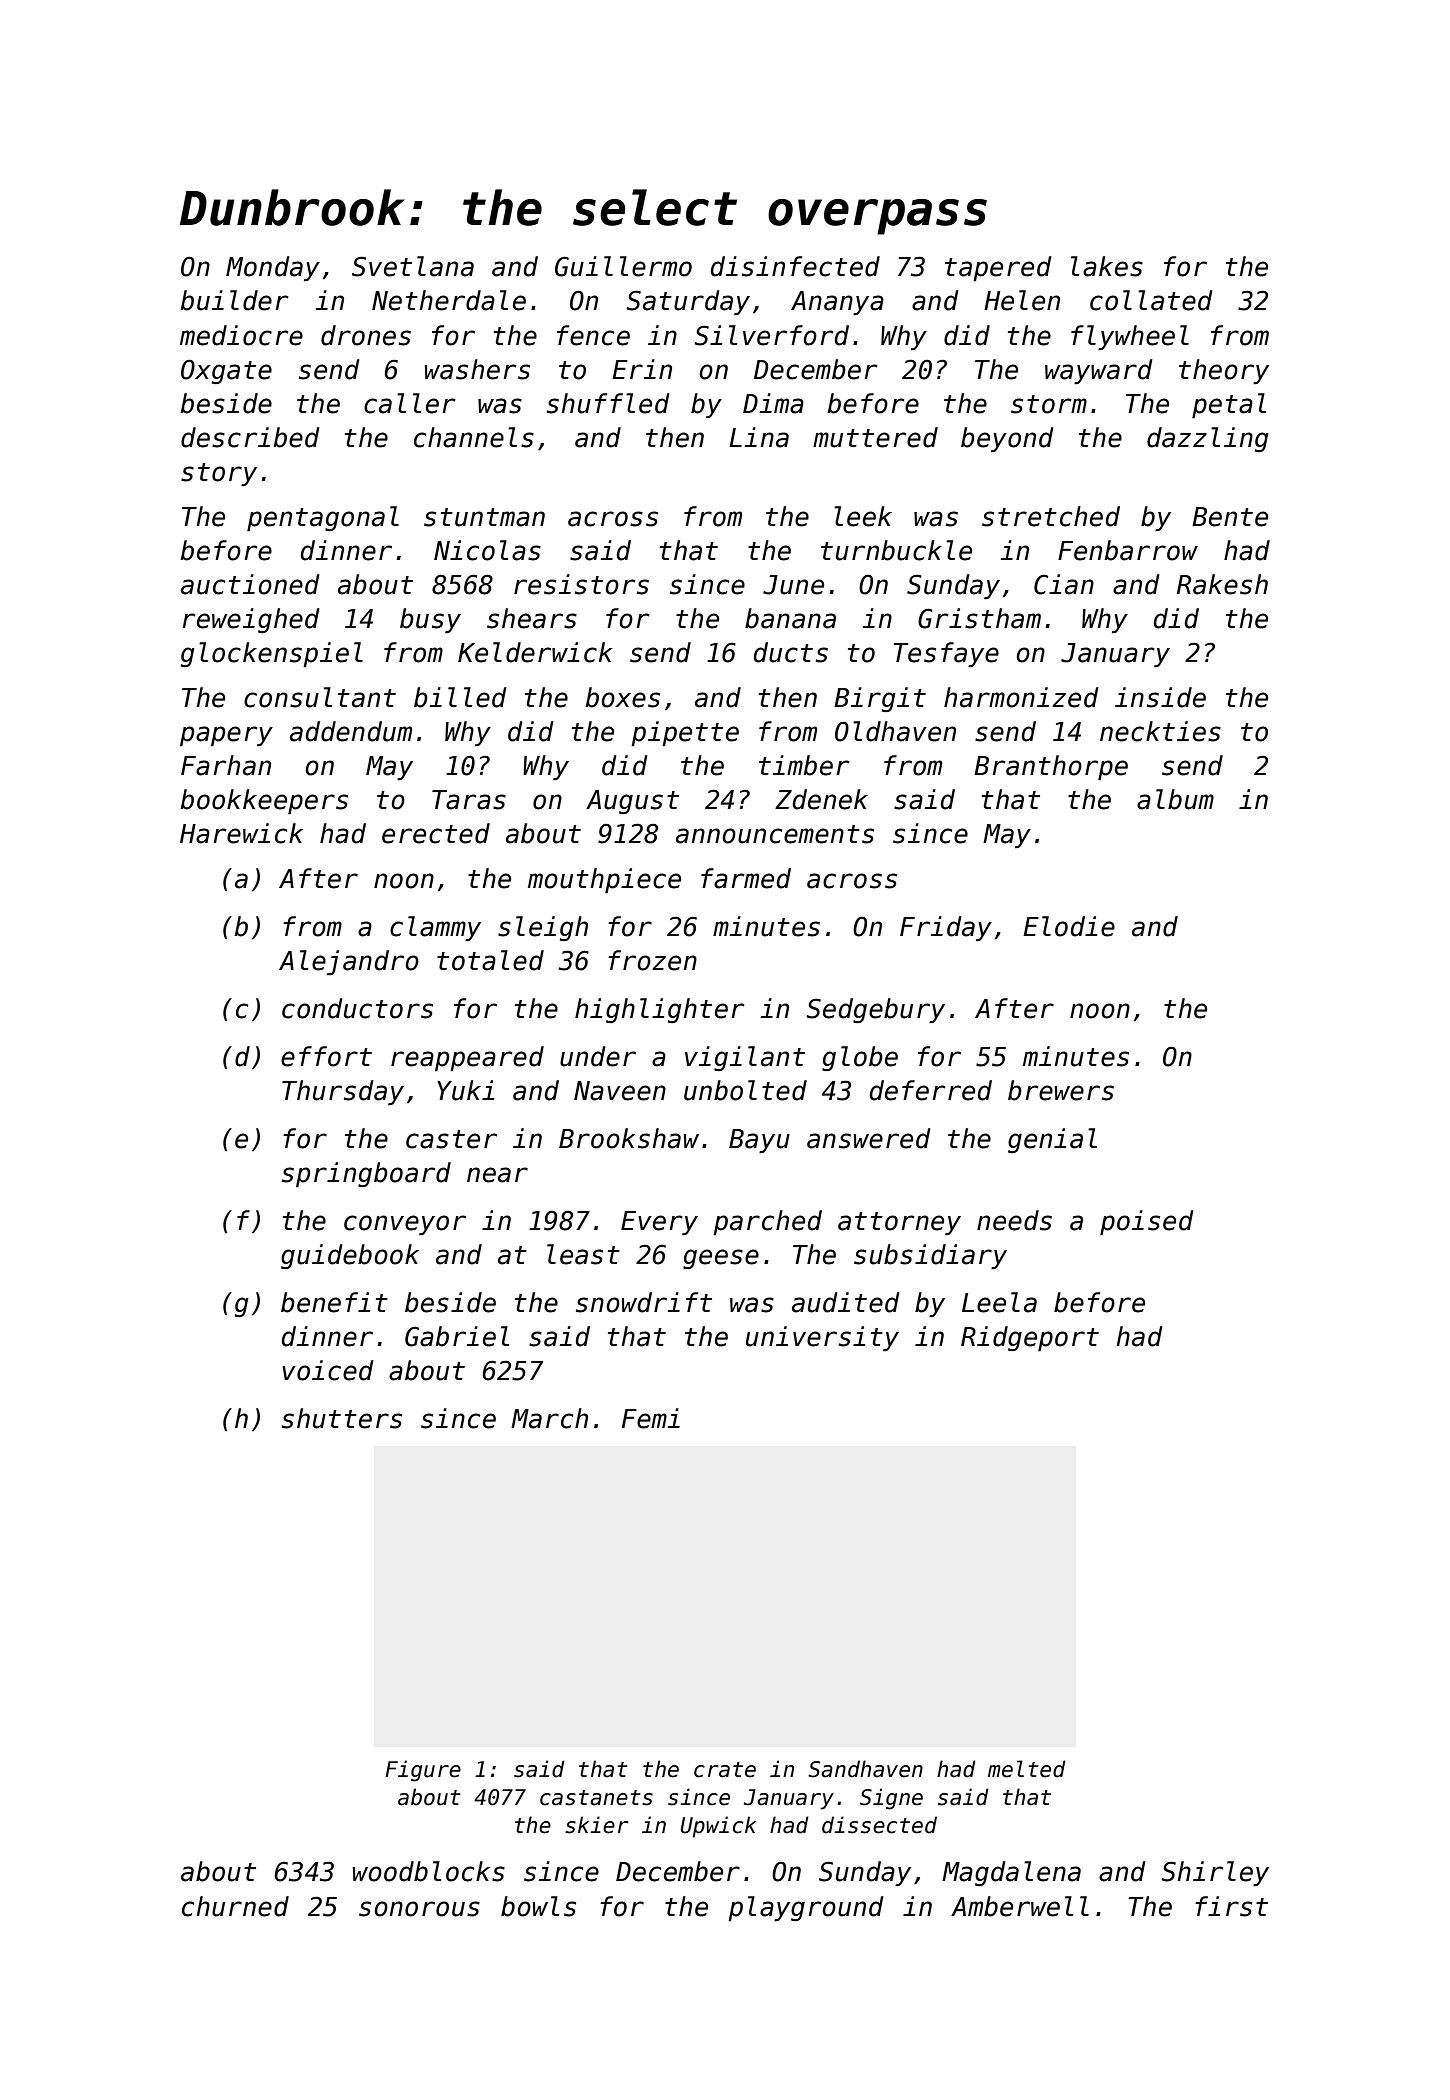 The height and width of the screenshot is (2100, 1450). I want to click on voiced, so click(328, 1370).
